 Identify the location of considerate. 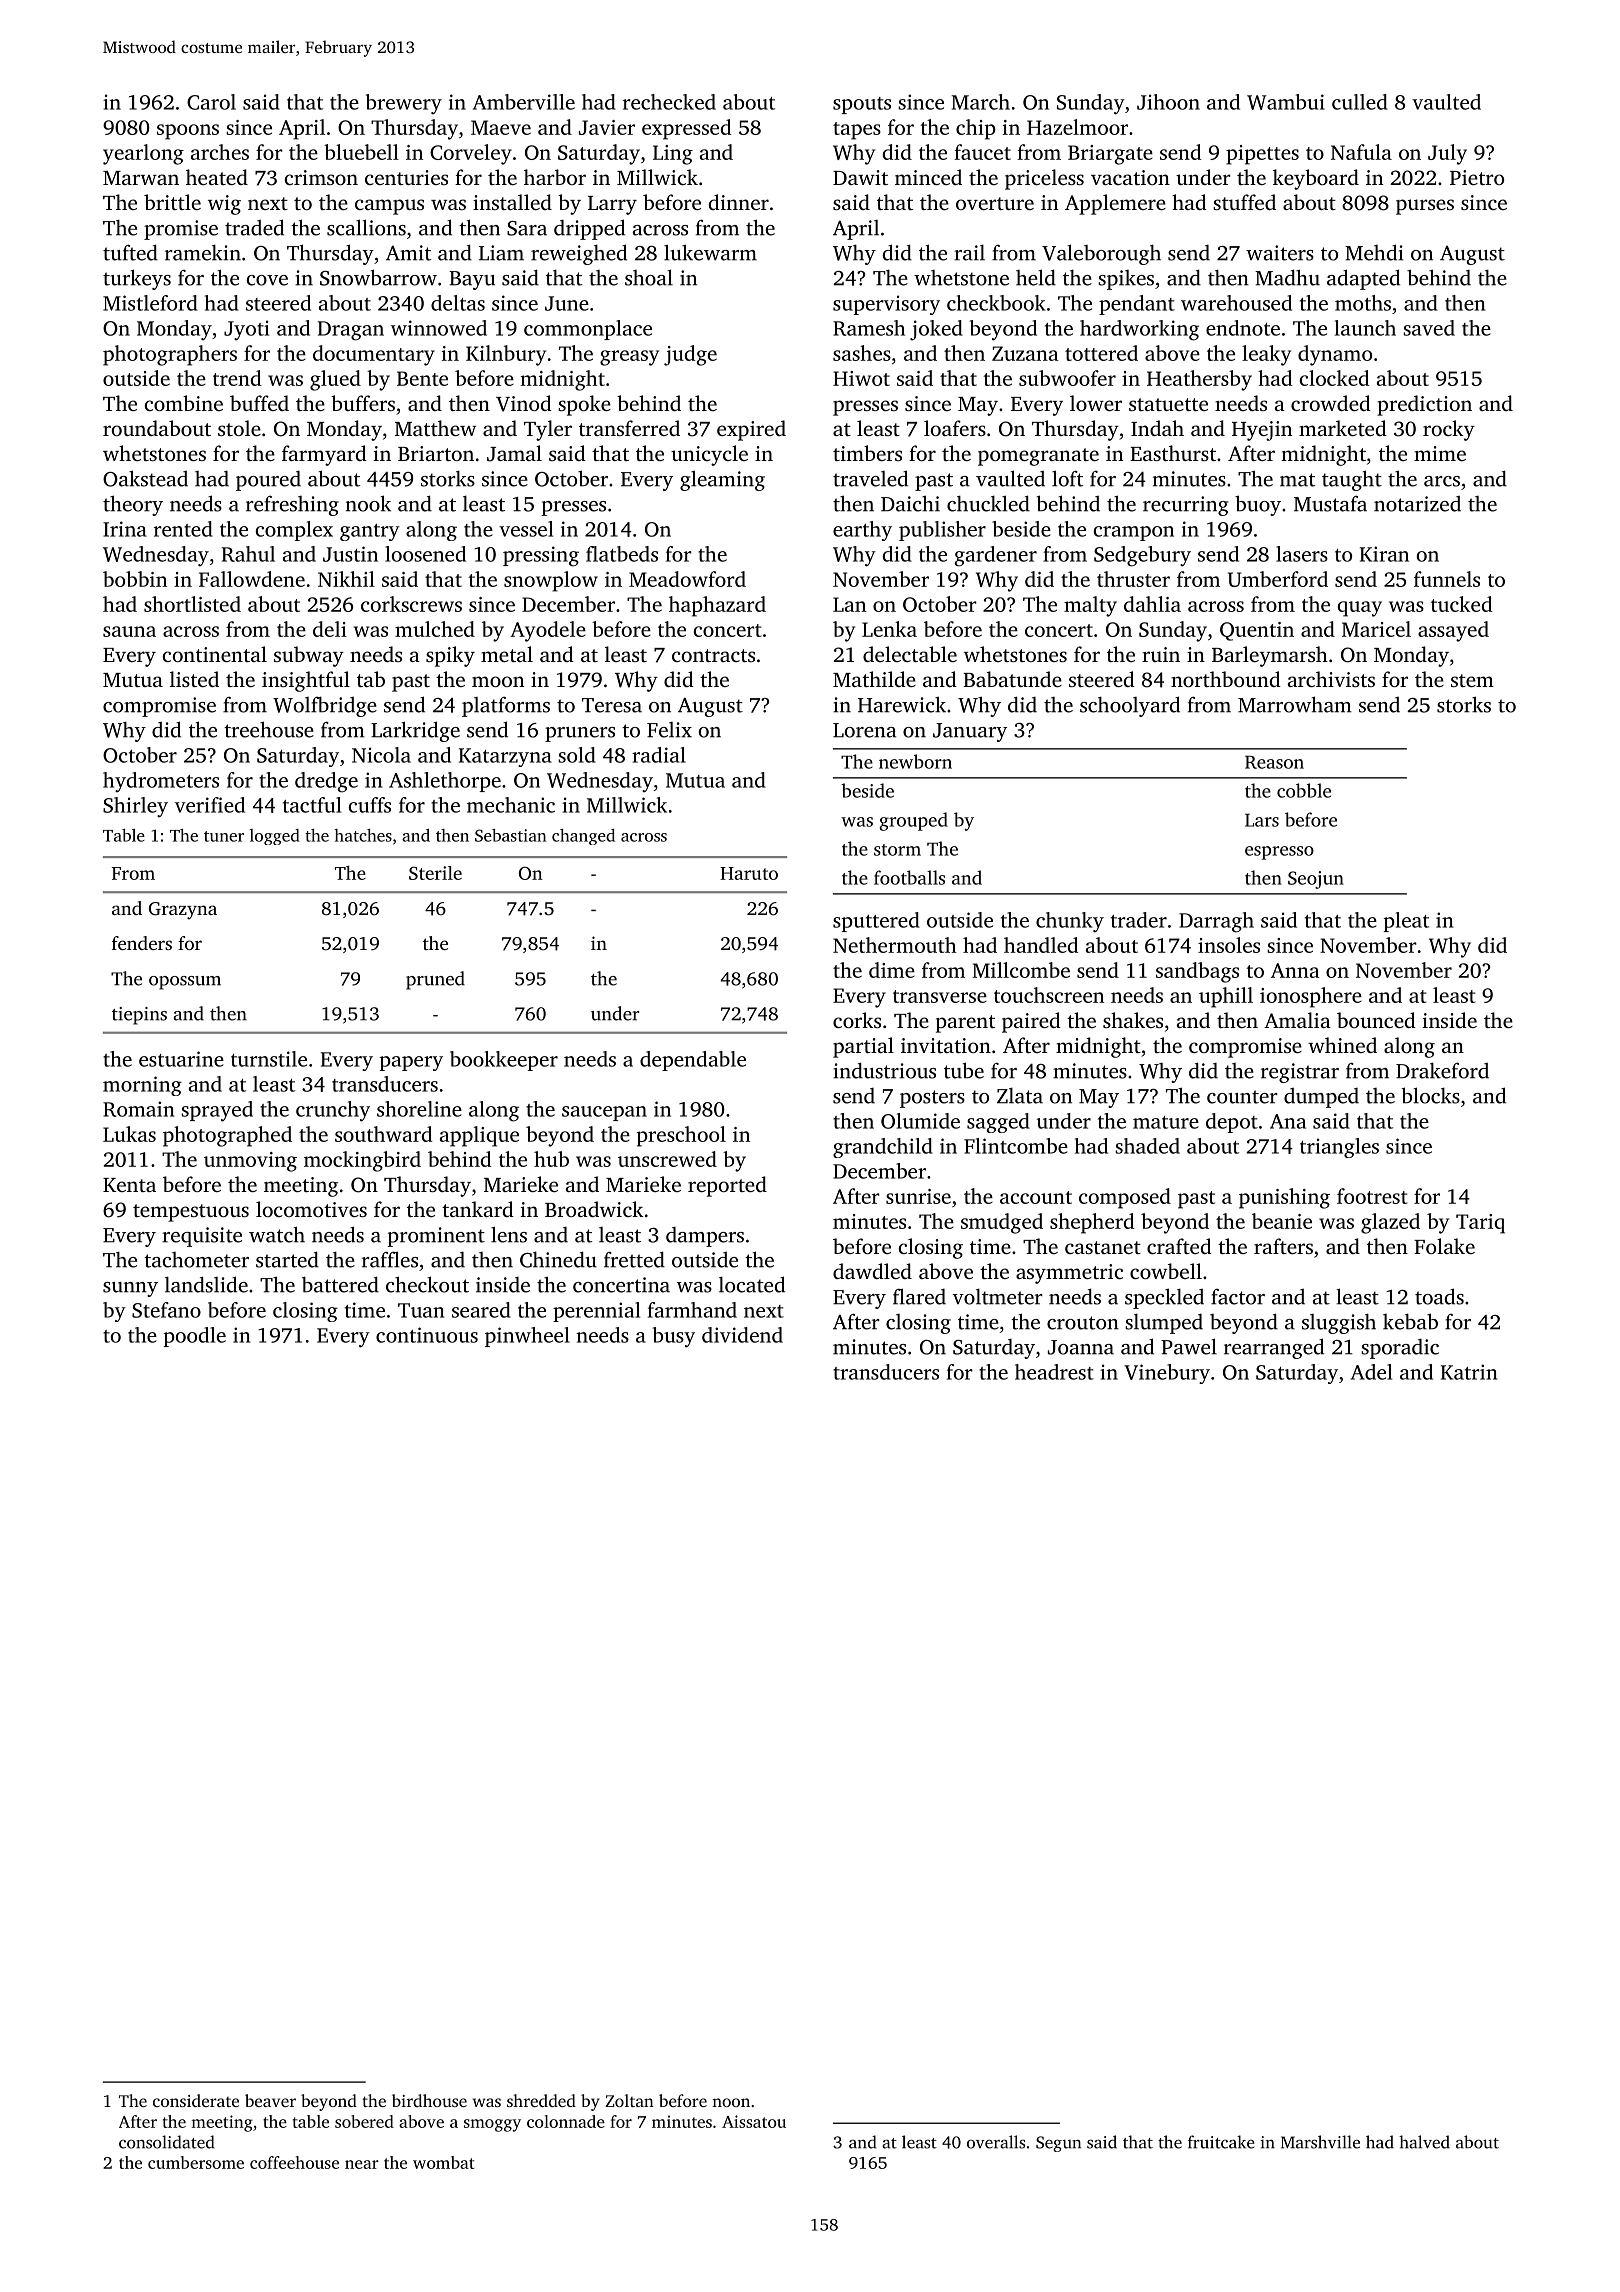
(196, 2100).
